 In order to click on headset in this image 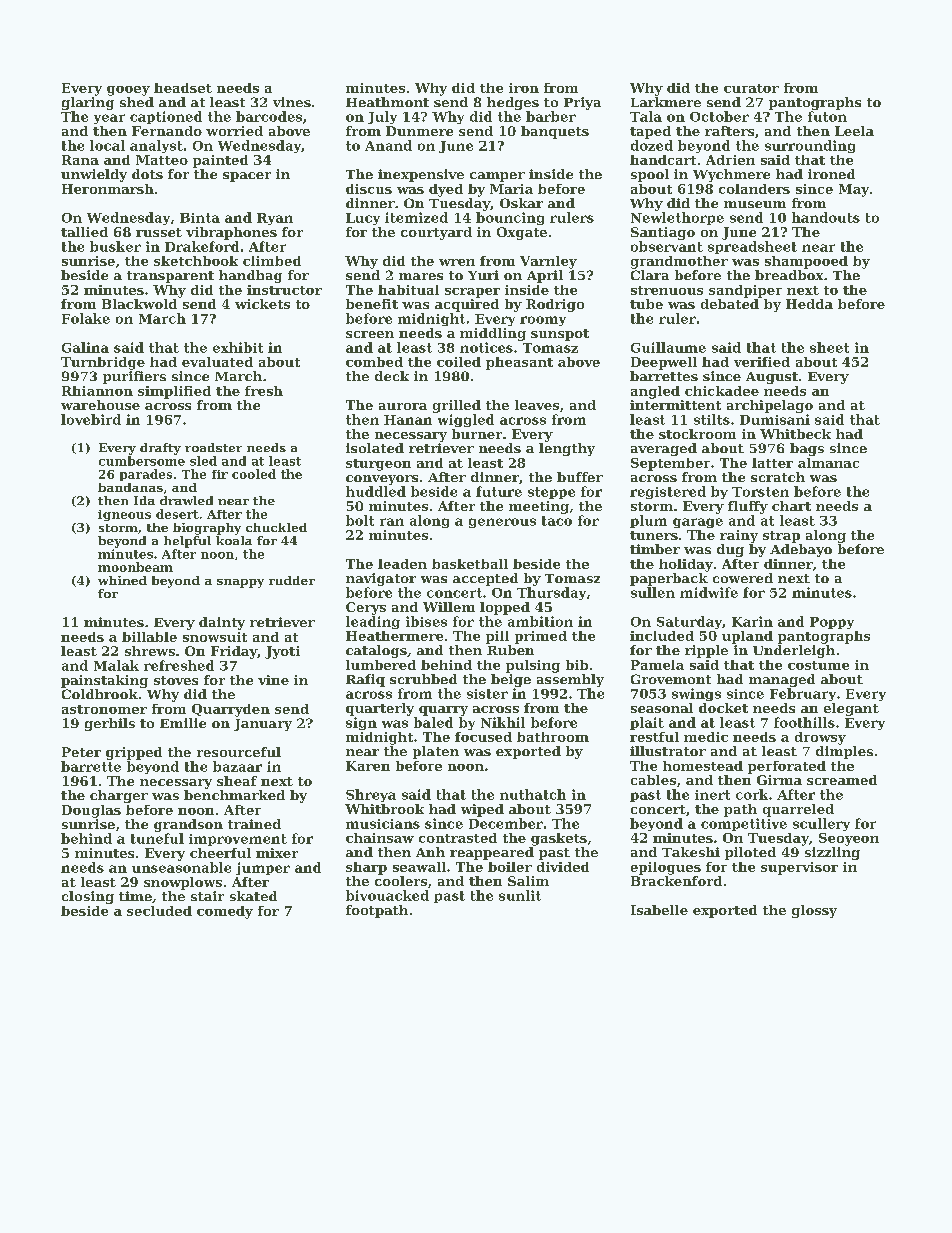, I will do `click(183, 88)`.
